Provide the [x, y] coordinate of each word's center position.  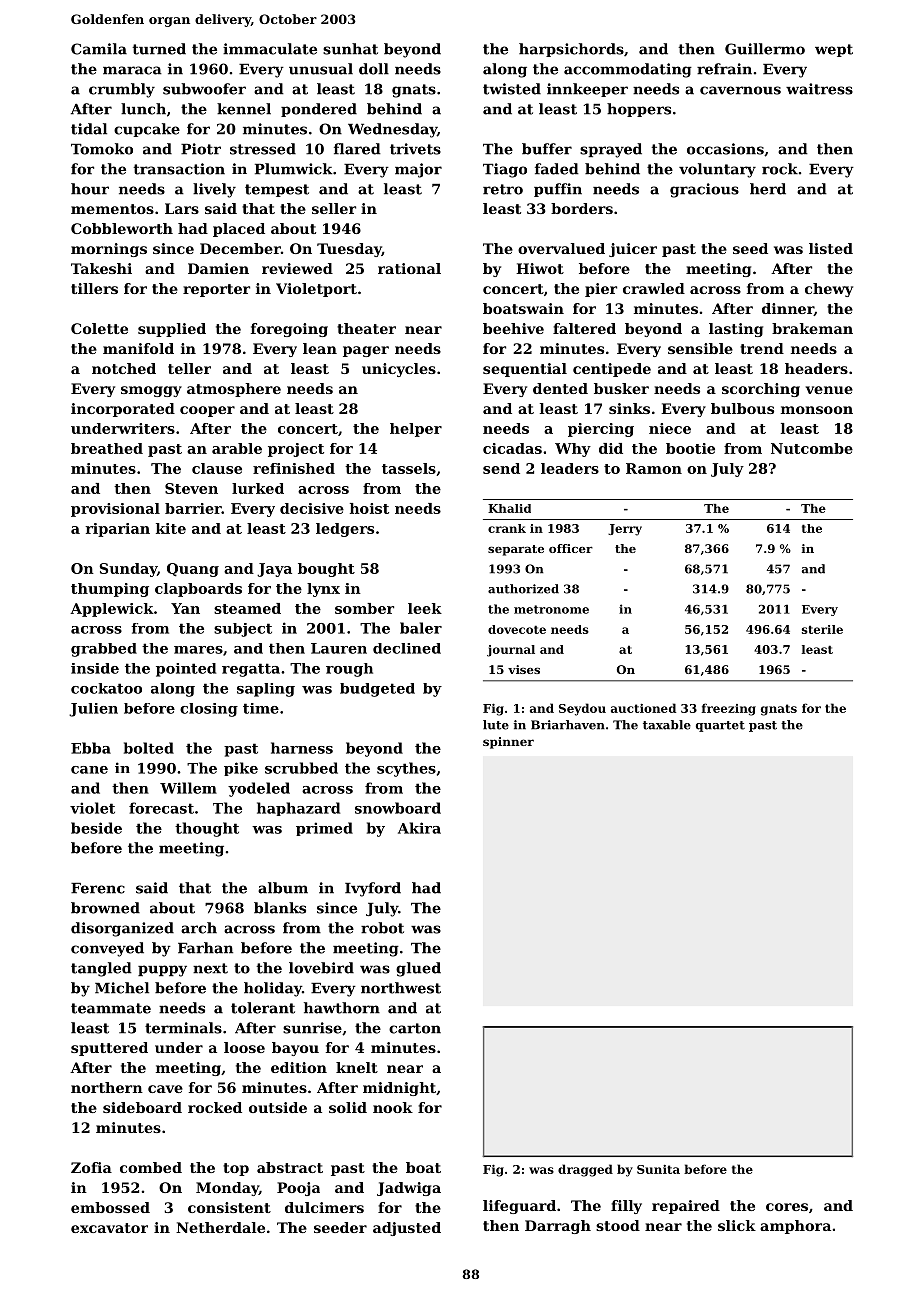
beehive [513, 328]
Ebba [91, 748]
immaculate [270, 49]
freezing [729, 709]
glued [418, 969]
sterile [822, 629]
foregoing [289, 330]
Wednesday [392, 130]
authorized [523, 589]
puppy [162, 971]
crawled [654, 288]
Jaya [274, 570]
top [236, 1169]
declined [407, 648]
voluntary [717, 170]
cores [787, 1207]
